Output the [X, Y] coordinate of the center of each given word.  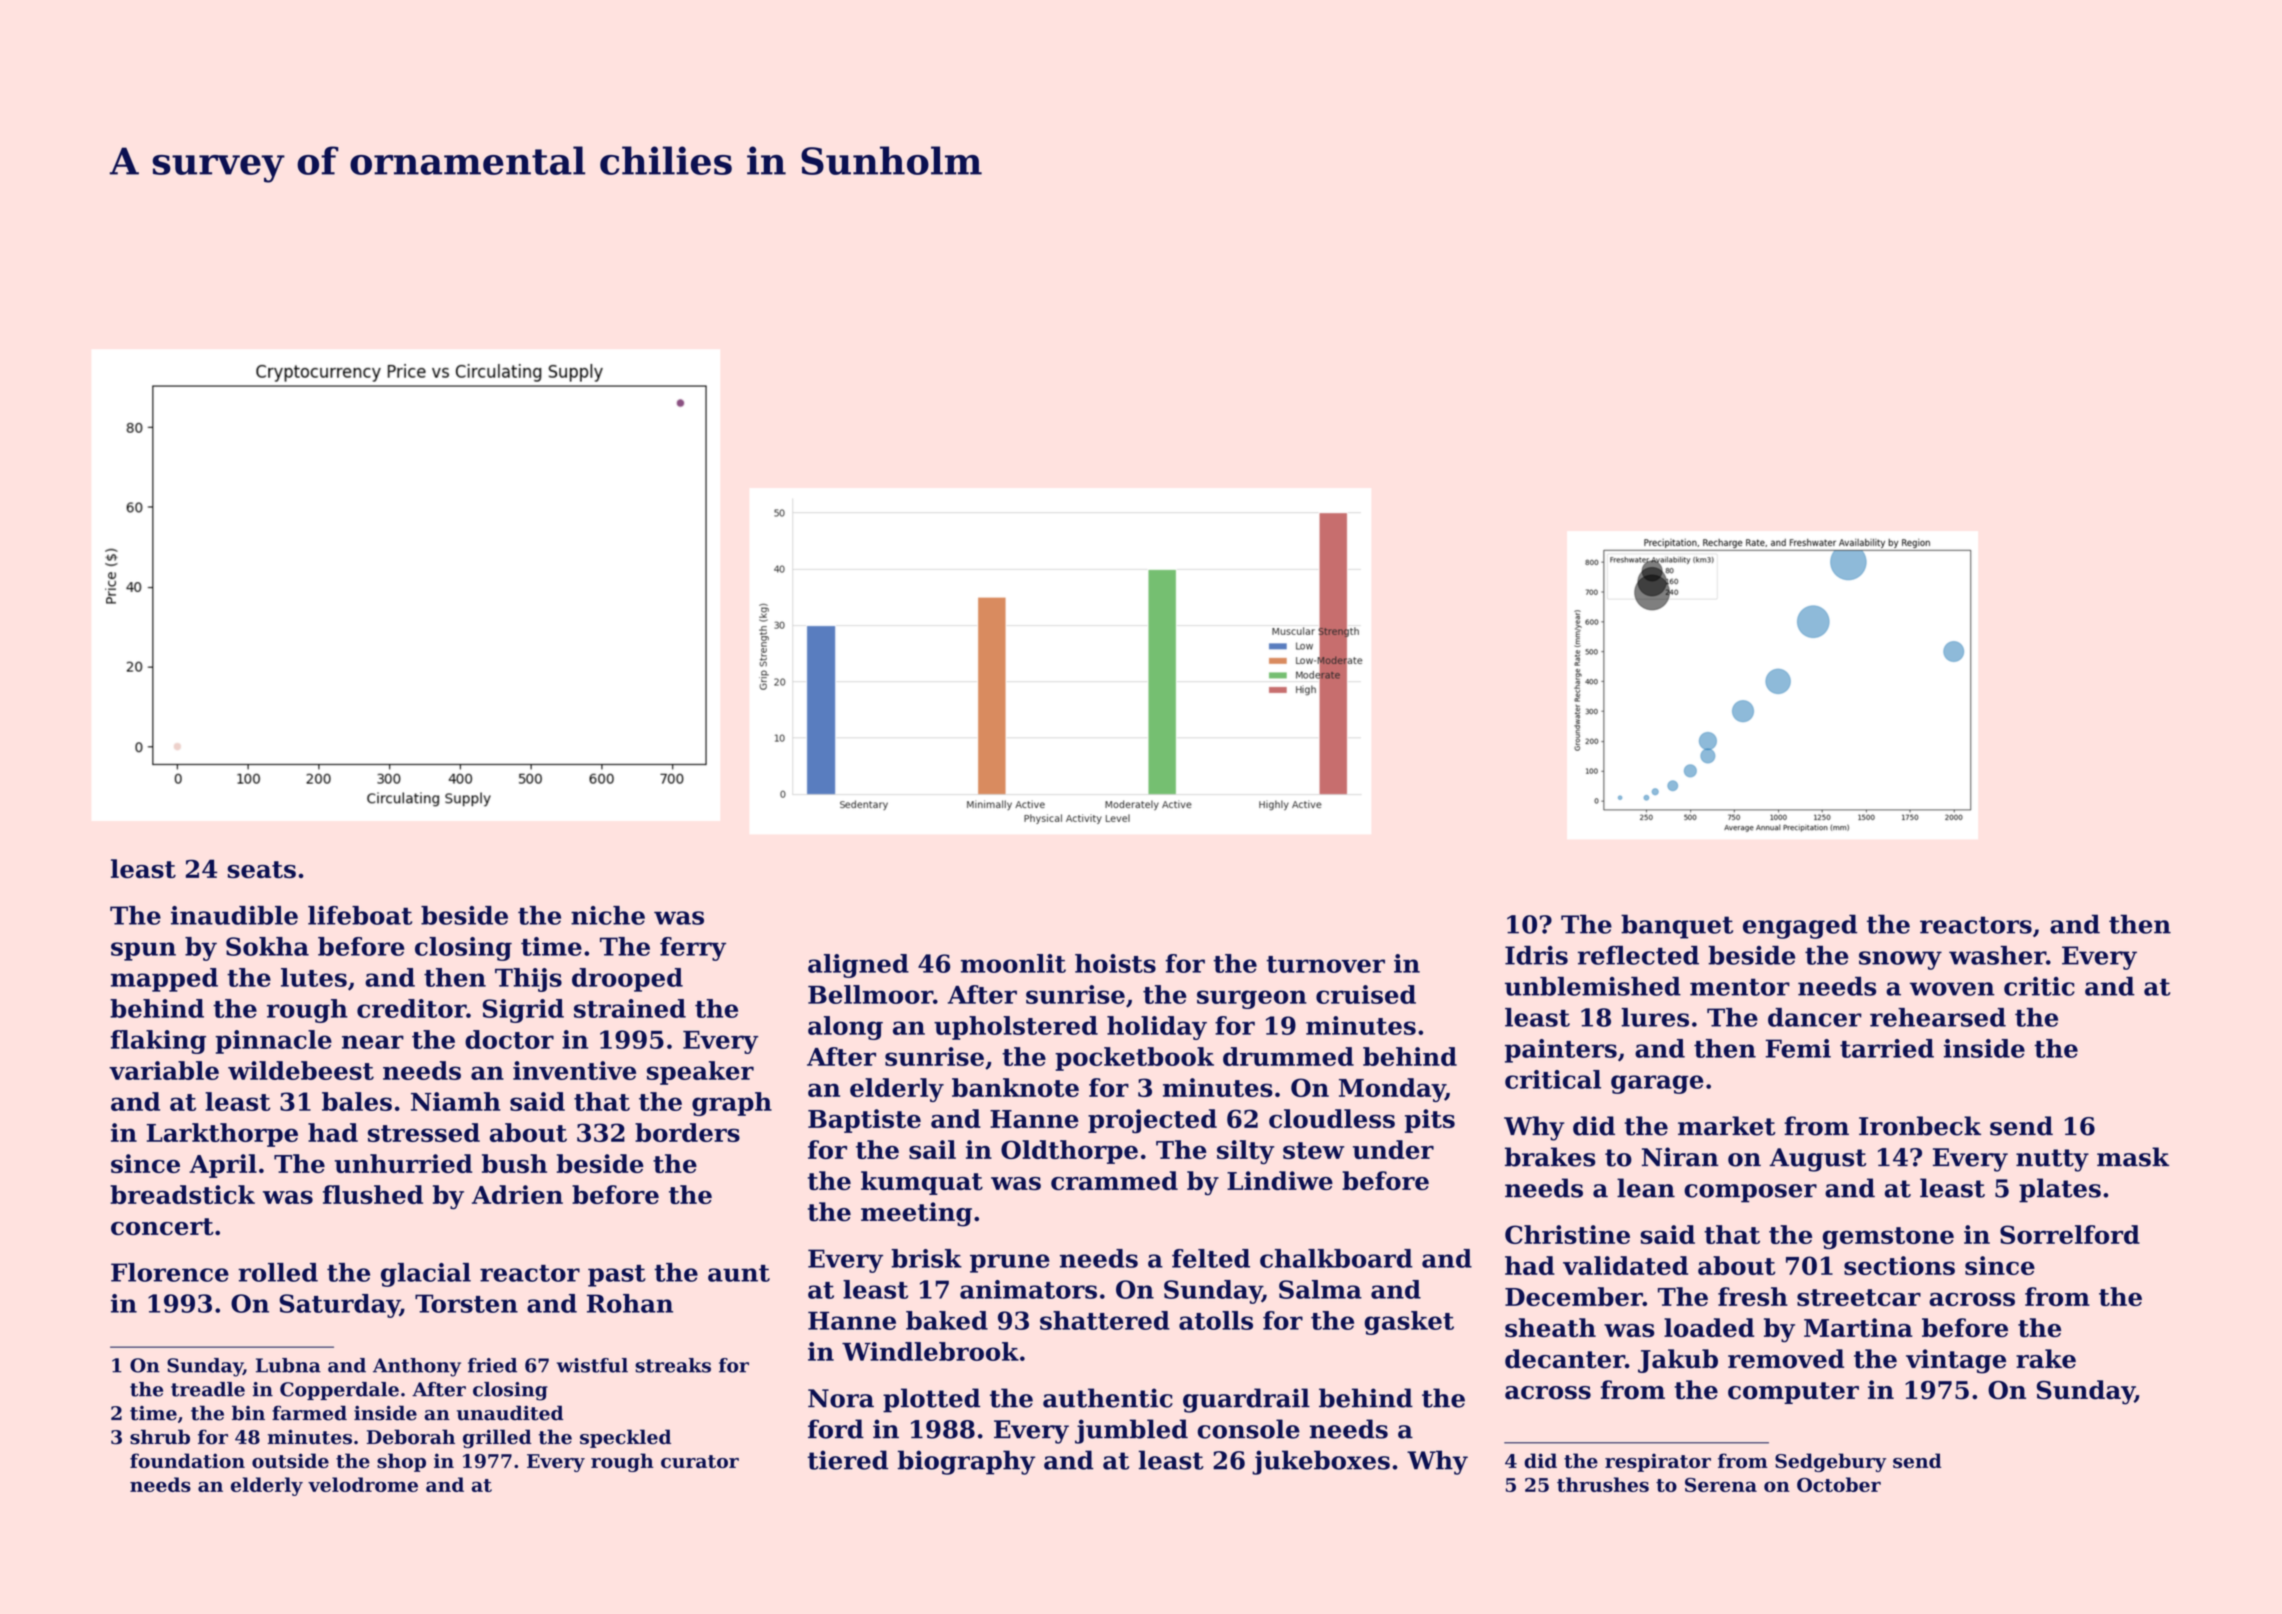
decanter [1565, 1359]
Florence [170, 1272]
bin [248, 1413]
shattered [1105, 1320]
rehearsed [1938, 1017]
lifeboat [360, 915]
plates [2060, 1190]
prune [1010, 1263]
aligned [858, 966]
